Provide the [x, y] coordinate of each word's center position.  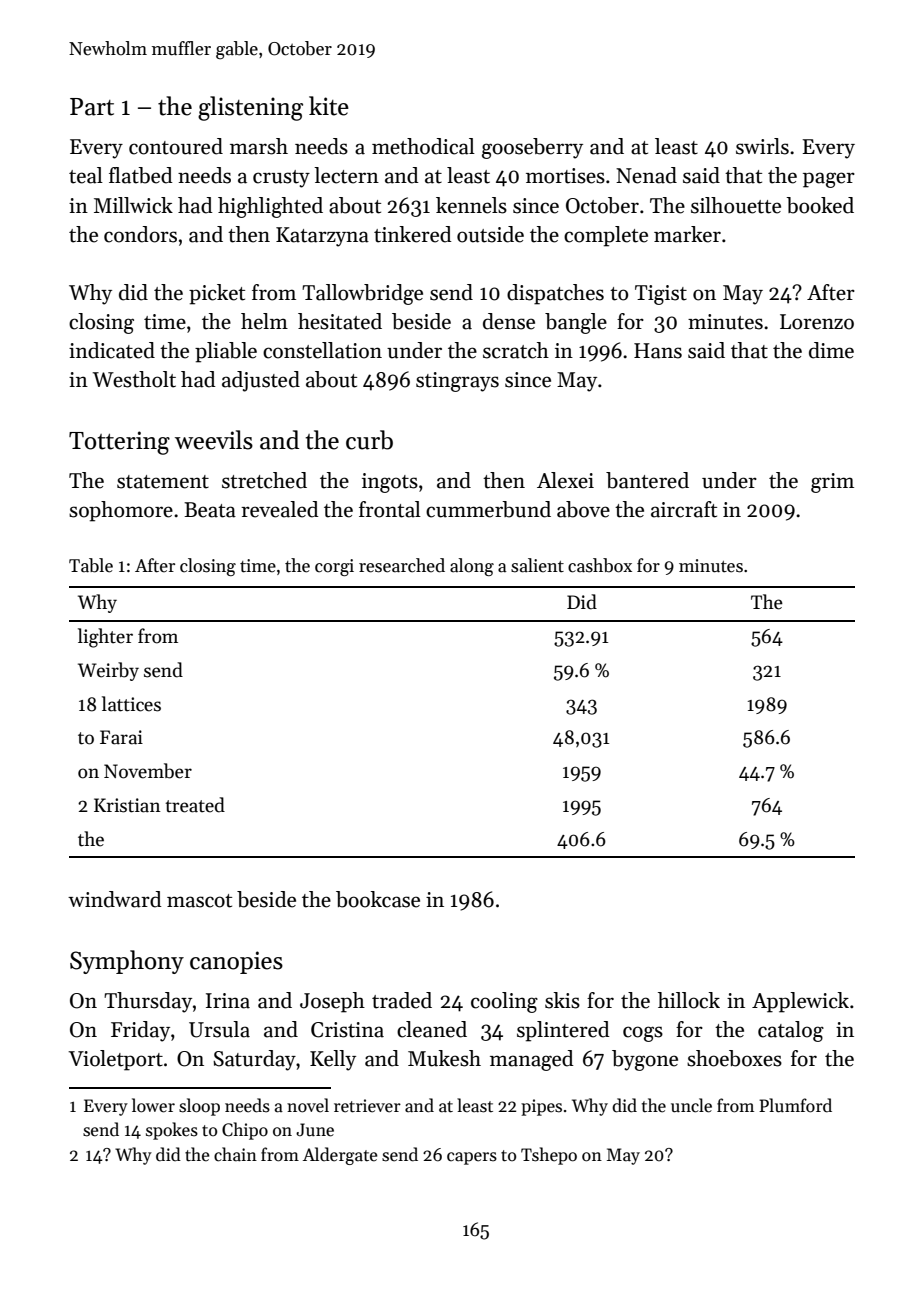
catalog [791, 1031]
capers [472, 1158]
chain [235, 1154]
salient [537, 565]
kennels [471, 205]
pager [829, 180]
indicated [112, 350]
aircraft [684, 509]
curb [369, 440]
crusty [281, 179]
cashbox [600, 565]
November [148, 771]
